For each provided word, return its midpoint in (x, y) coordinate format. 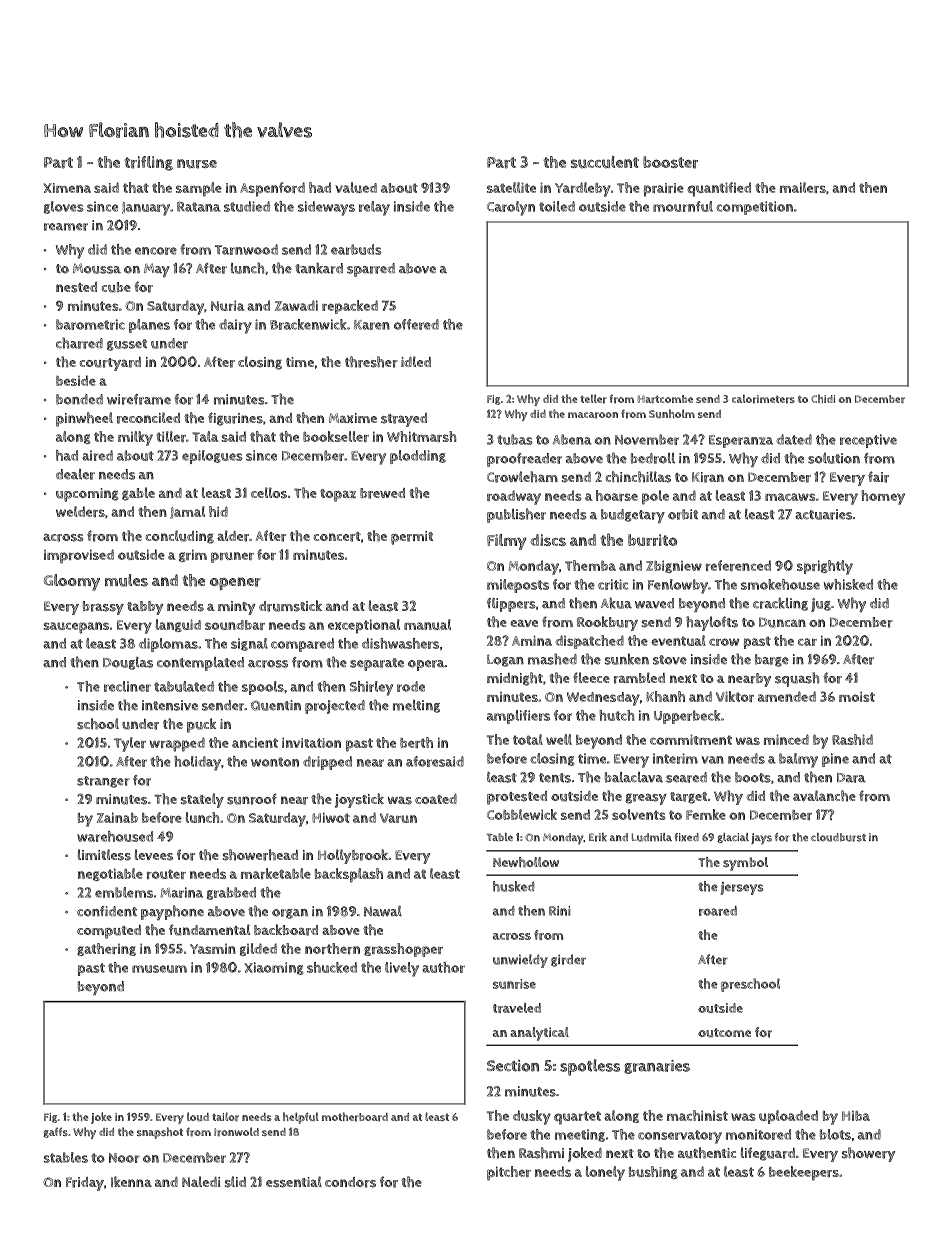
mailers (803, 187)
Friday (85, 1184)
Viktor (735, 696)
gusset (127, 345)
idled (416, 361)
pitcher (509, 1173)
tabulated (184, 686)
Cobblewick (522, 814)
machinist (697, 1115)
